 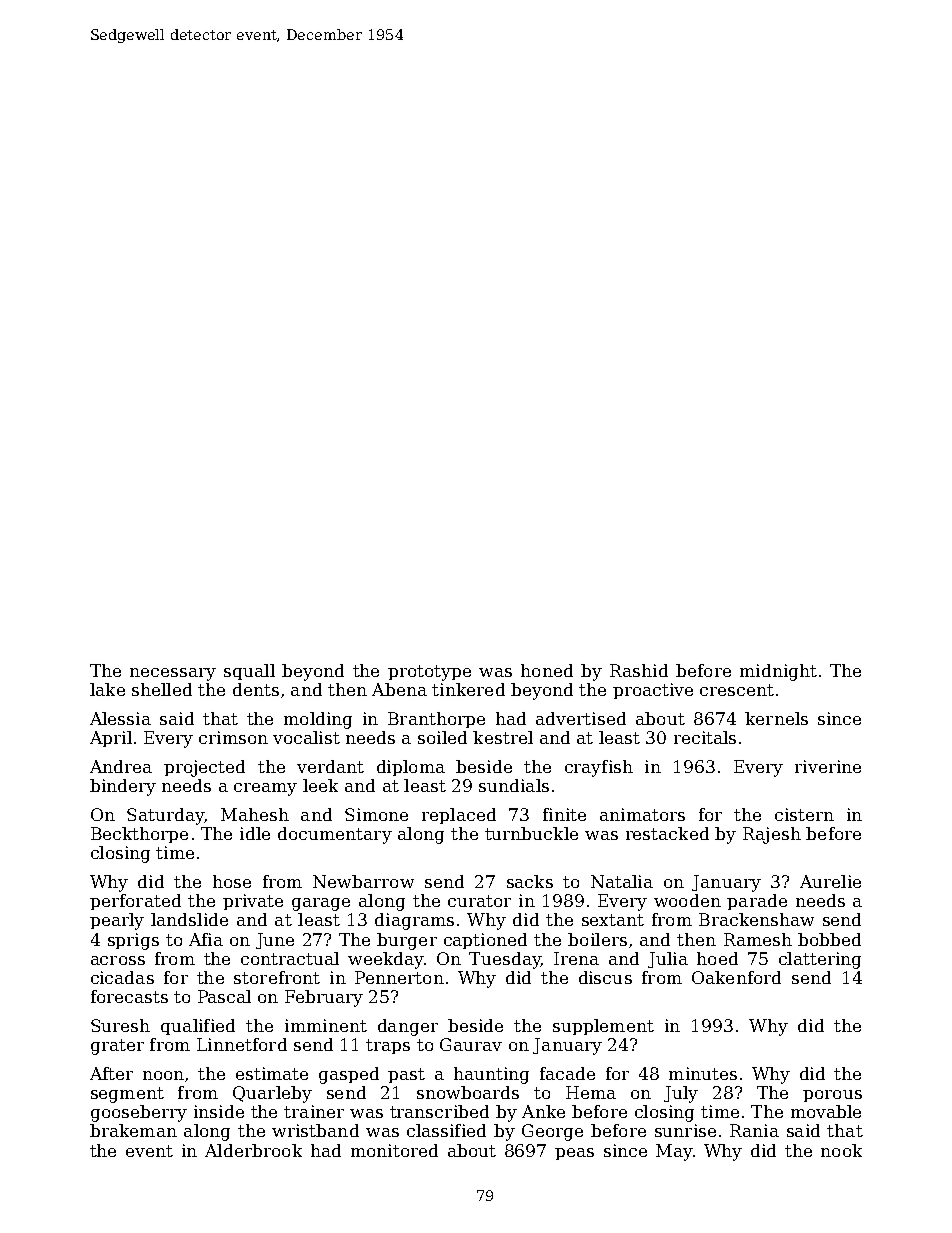 I want to click on danger, so click(x=408, y=1027).
